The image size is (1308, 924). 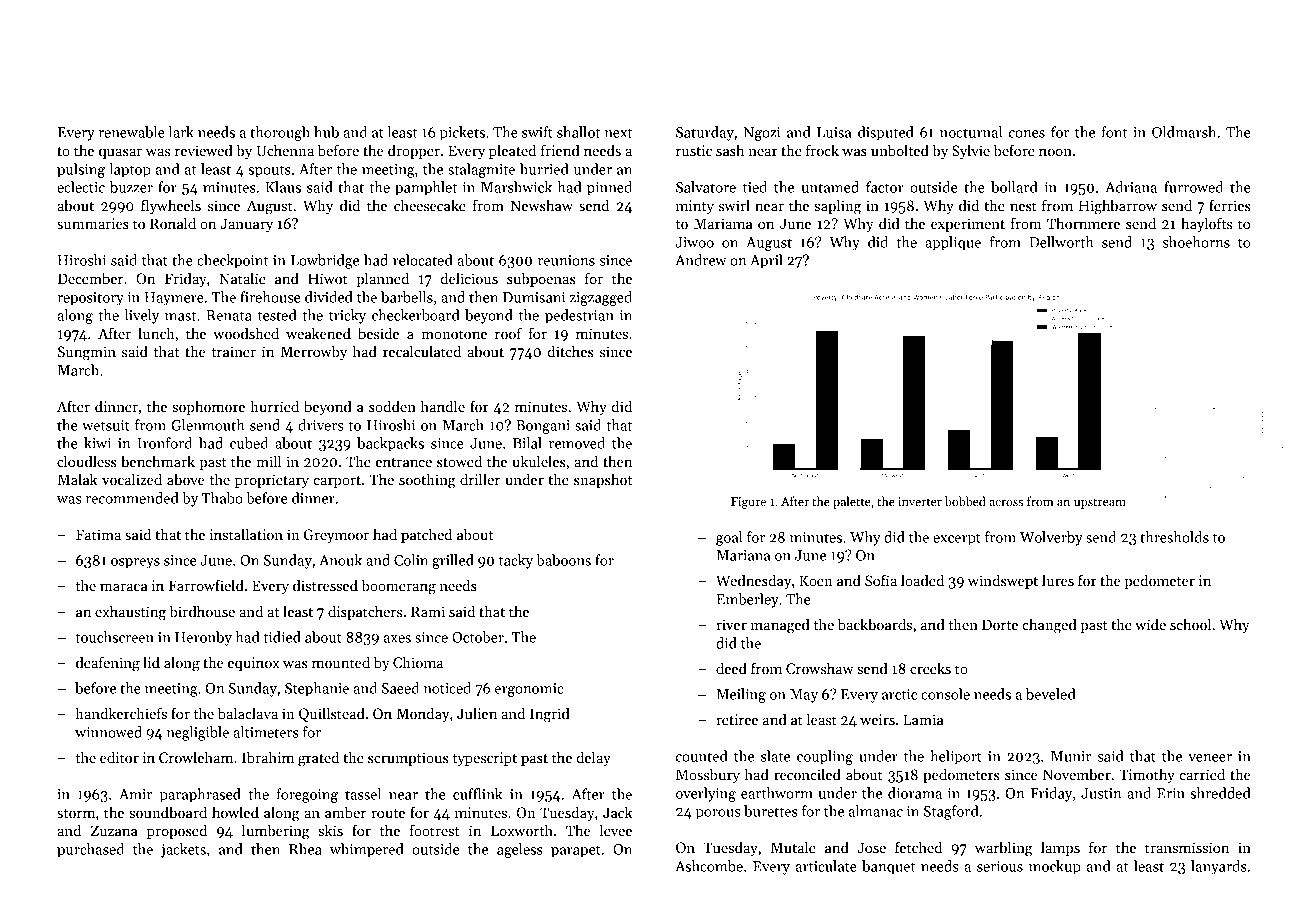 What do you see at coordinates (119, 757) in the document?
I see `editor` at bounding box center [119, 757].
